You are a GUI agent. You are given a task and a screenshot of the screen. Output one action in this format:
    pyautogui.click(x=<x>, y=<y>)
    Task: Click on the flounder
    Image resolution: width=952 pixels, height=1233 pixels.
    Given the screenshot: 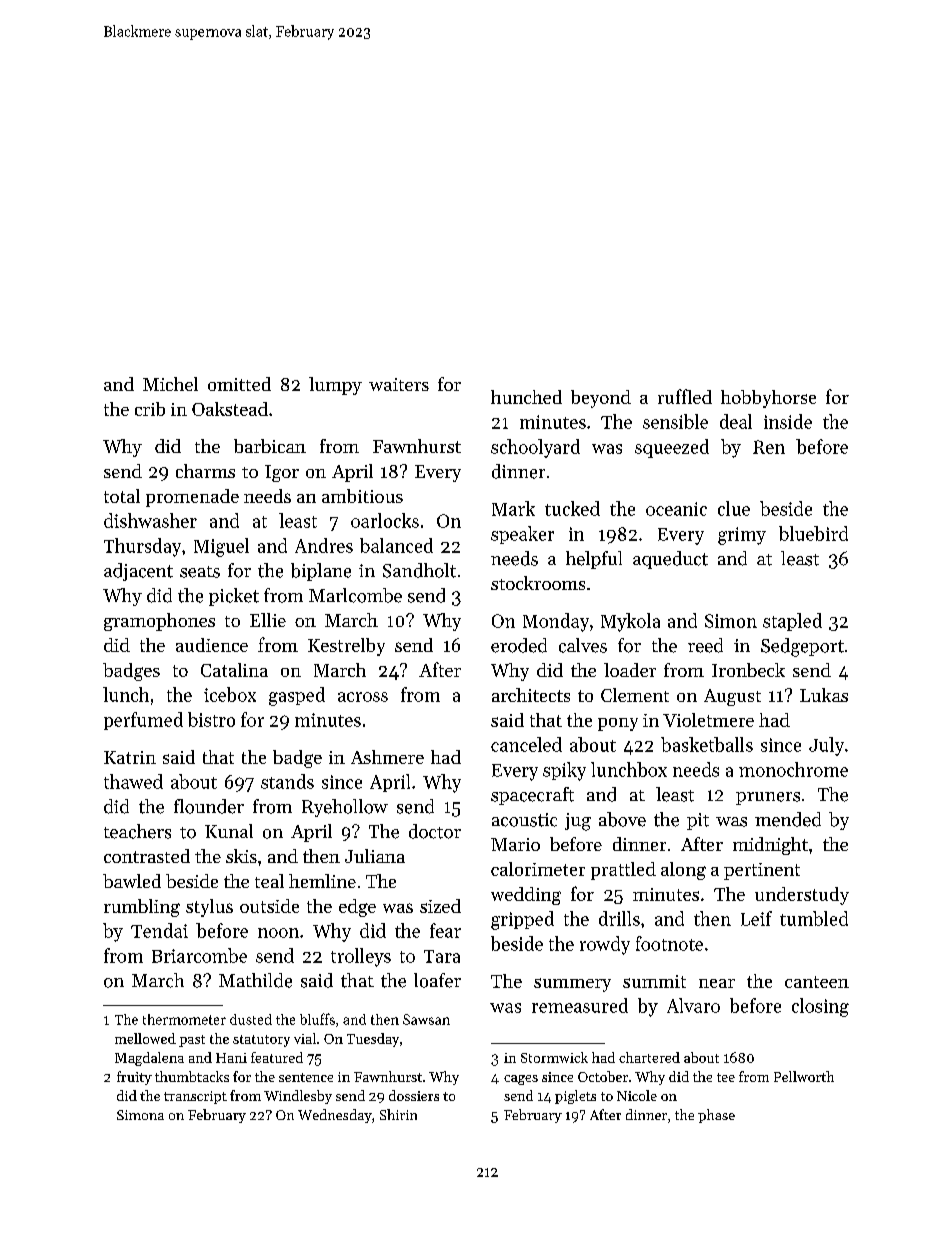 What is the action you would take?
    pyautogui.click(x=209, y=806)
